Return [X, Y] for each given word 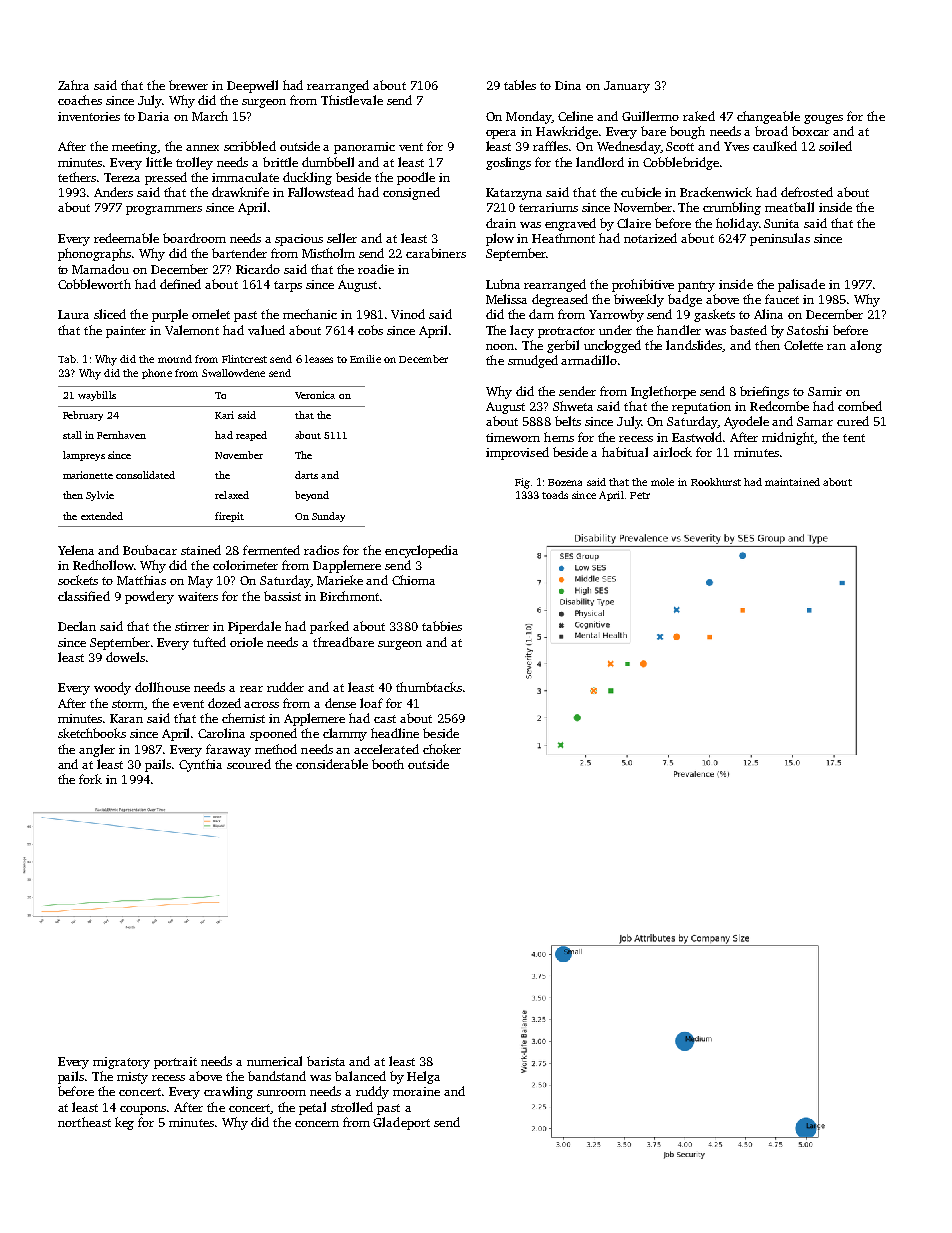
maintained [792, 482]
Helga [423, 1077]
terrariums [548, 207]
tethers [77, 177]
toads [555, 495]
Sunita [781, 223]
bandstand [277, 1076]
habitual [625, 452]
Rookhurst [716, 482]
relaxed [232, 495]
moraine [416, 1091]
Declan [77, 626]
